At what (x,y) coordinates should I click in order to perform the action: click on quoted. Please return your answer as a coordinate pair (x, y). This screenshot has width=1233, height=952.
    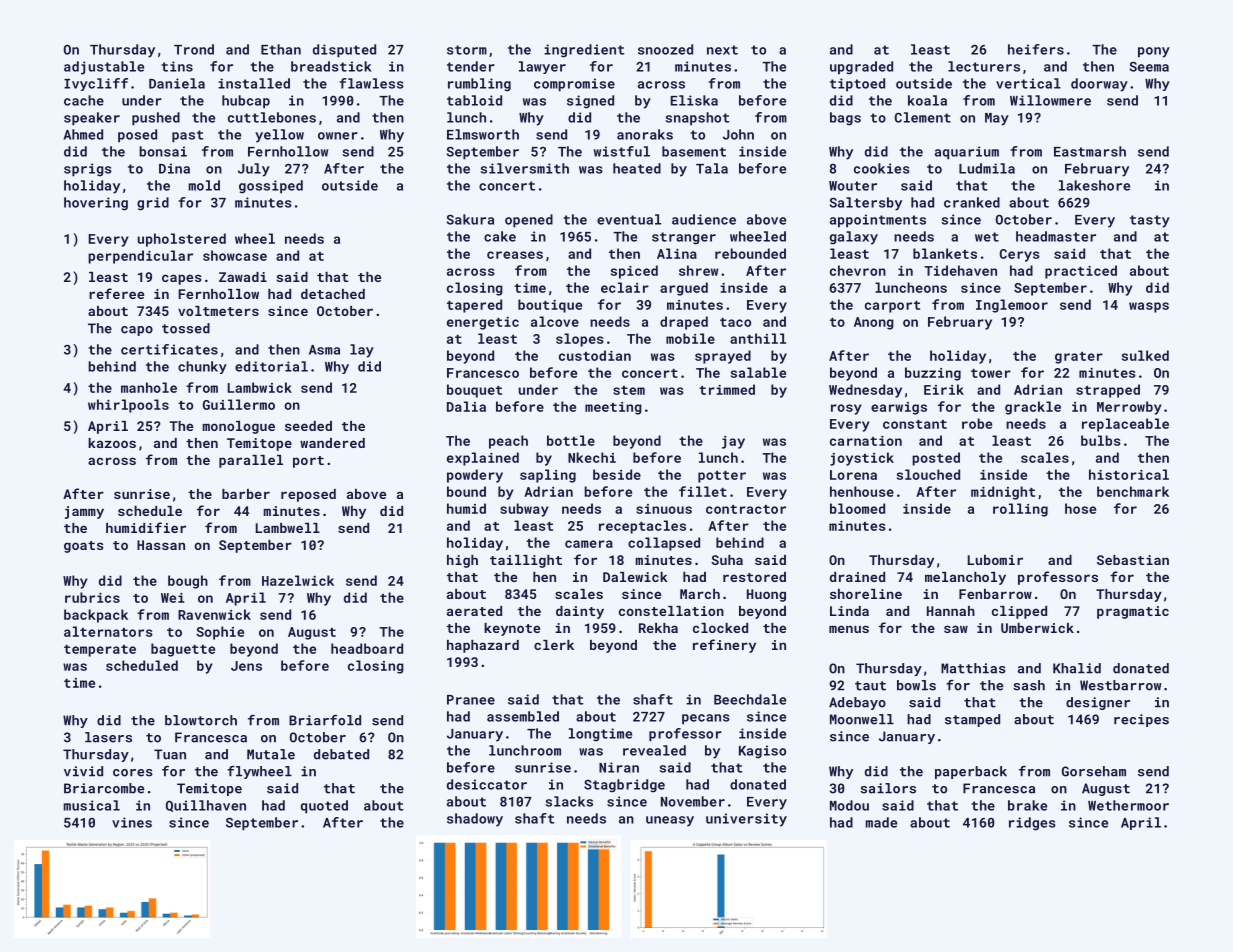
    Looking at the image, I should click on (324, 807).
